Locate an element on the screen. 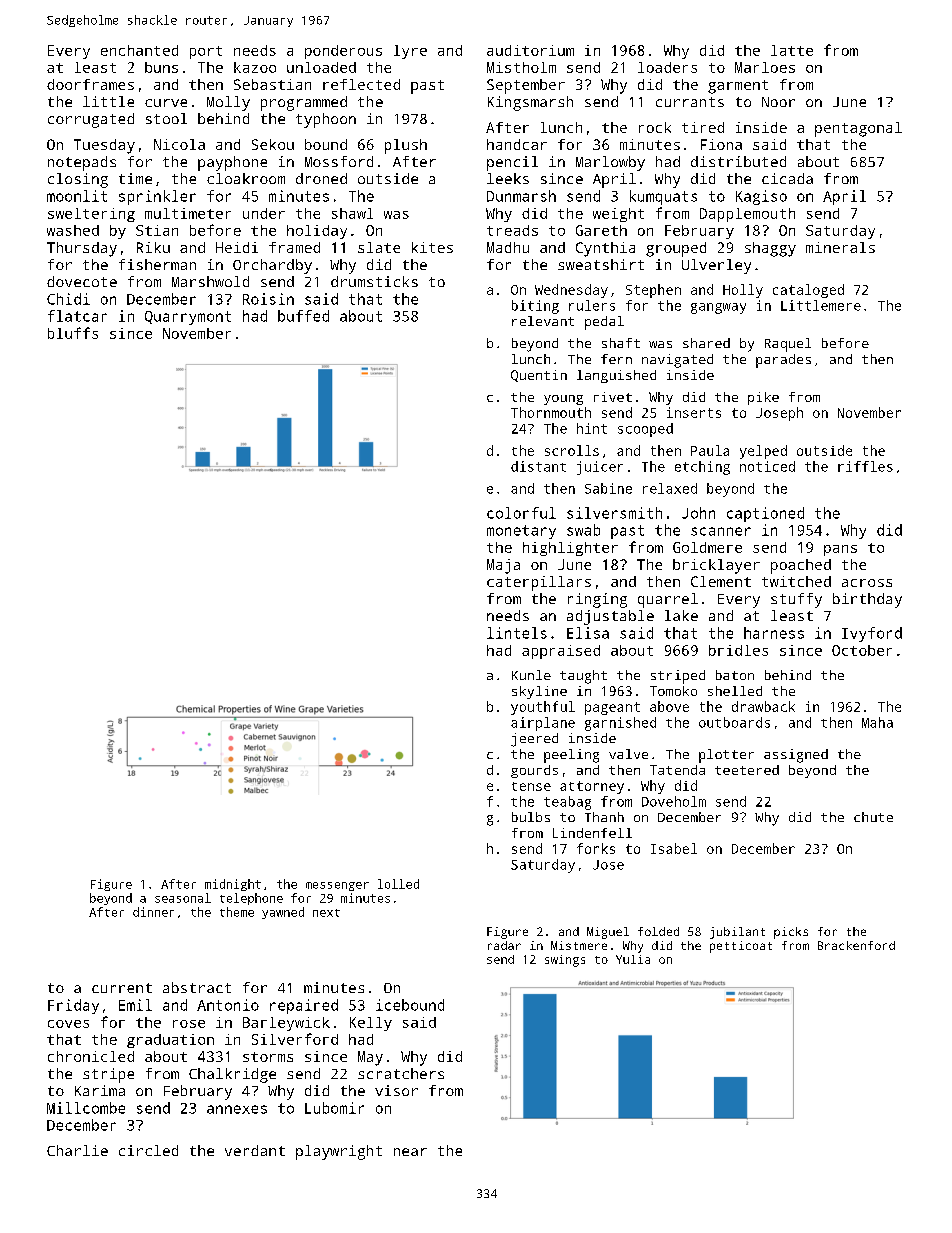  Millcombe is located at coordinates (86, 1108).
